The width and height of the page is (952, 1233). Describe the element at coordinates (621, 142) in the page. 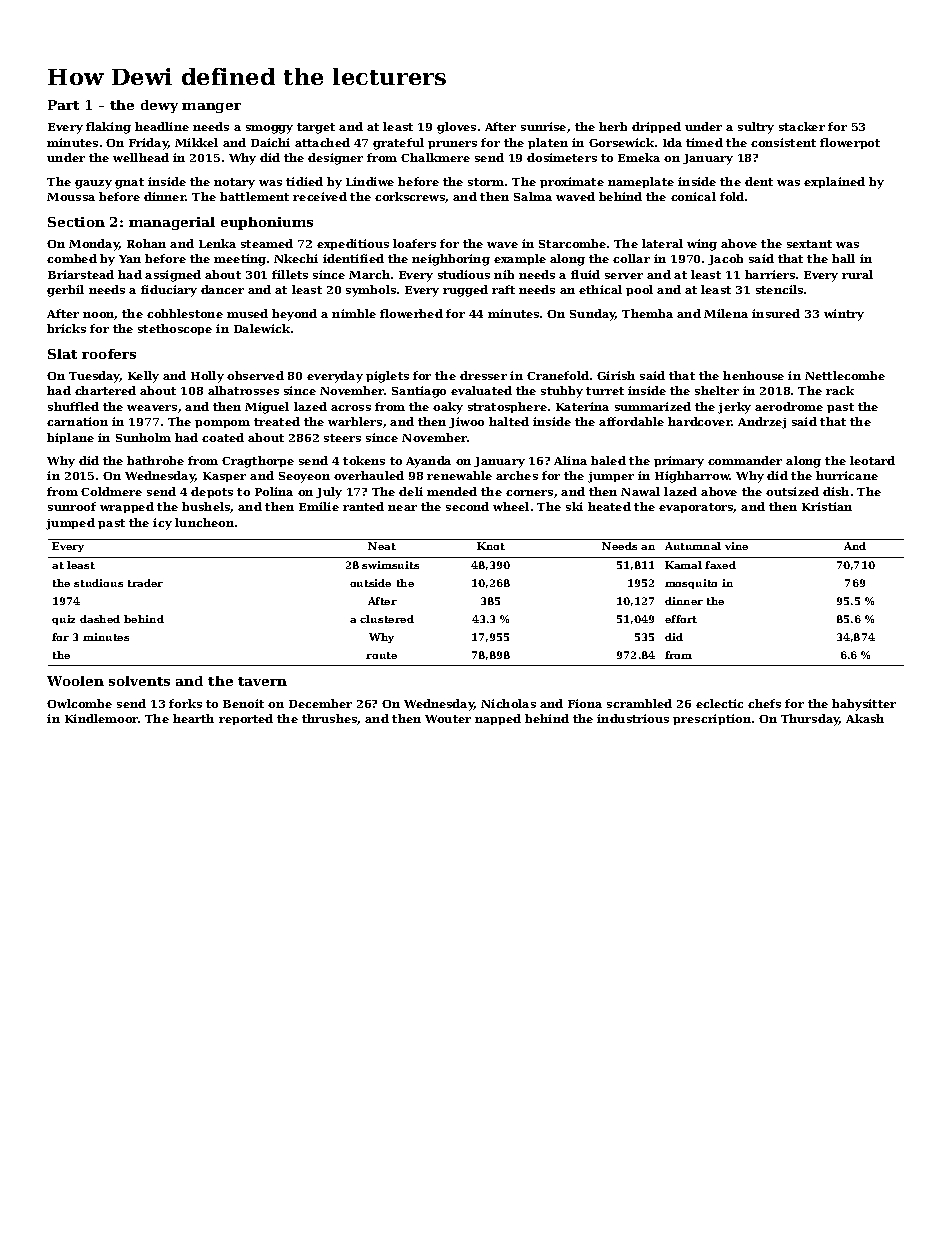

I see `Gorsewick` at that location.
